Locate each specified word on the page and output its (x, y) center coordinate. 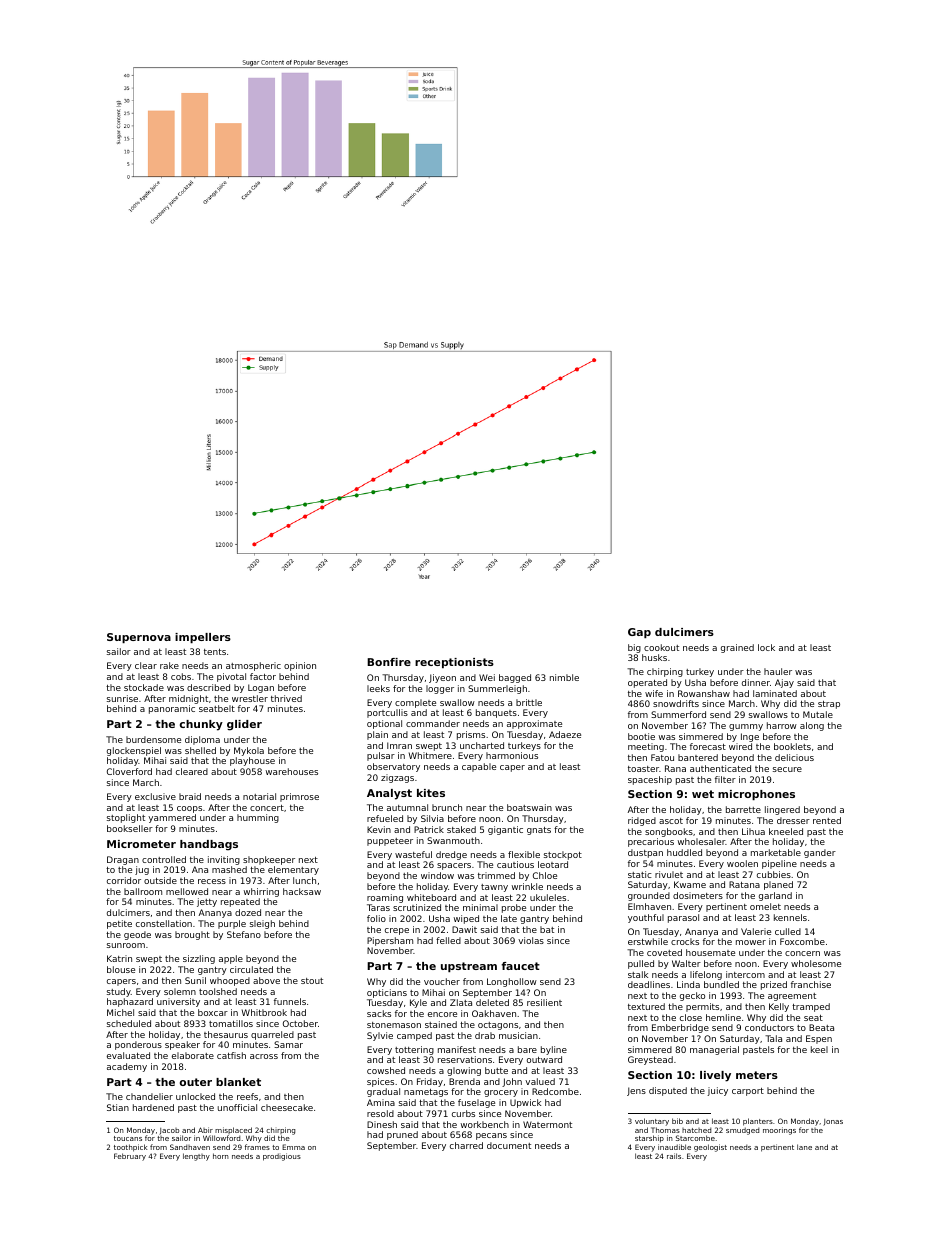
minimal (480, 907)
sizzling (199, 959)
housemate (710, 952)
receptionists (454, 663)
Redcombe (555, 1091)
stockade (144, 687)
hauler (778, 671)
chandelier (149, 1096)
